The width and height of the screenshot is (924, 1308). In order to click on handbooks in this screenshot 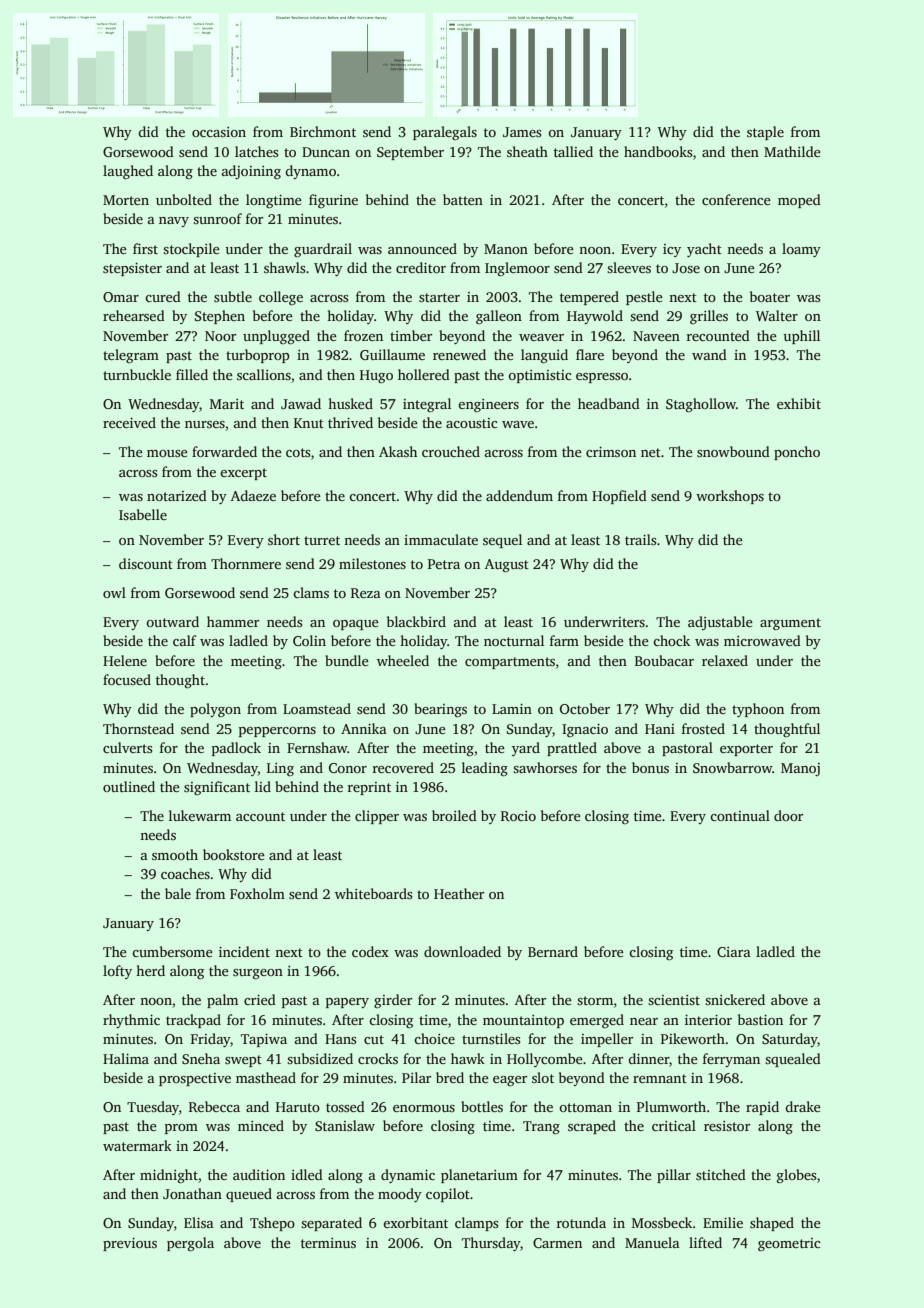, I will do `click(658, 151)`.
